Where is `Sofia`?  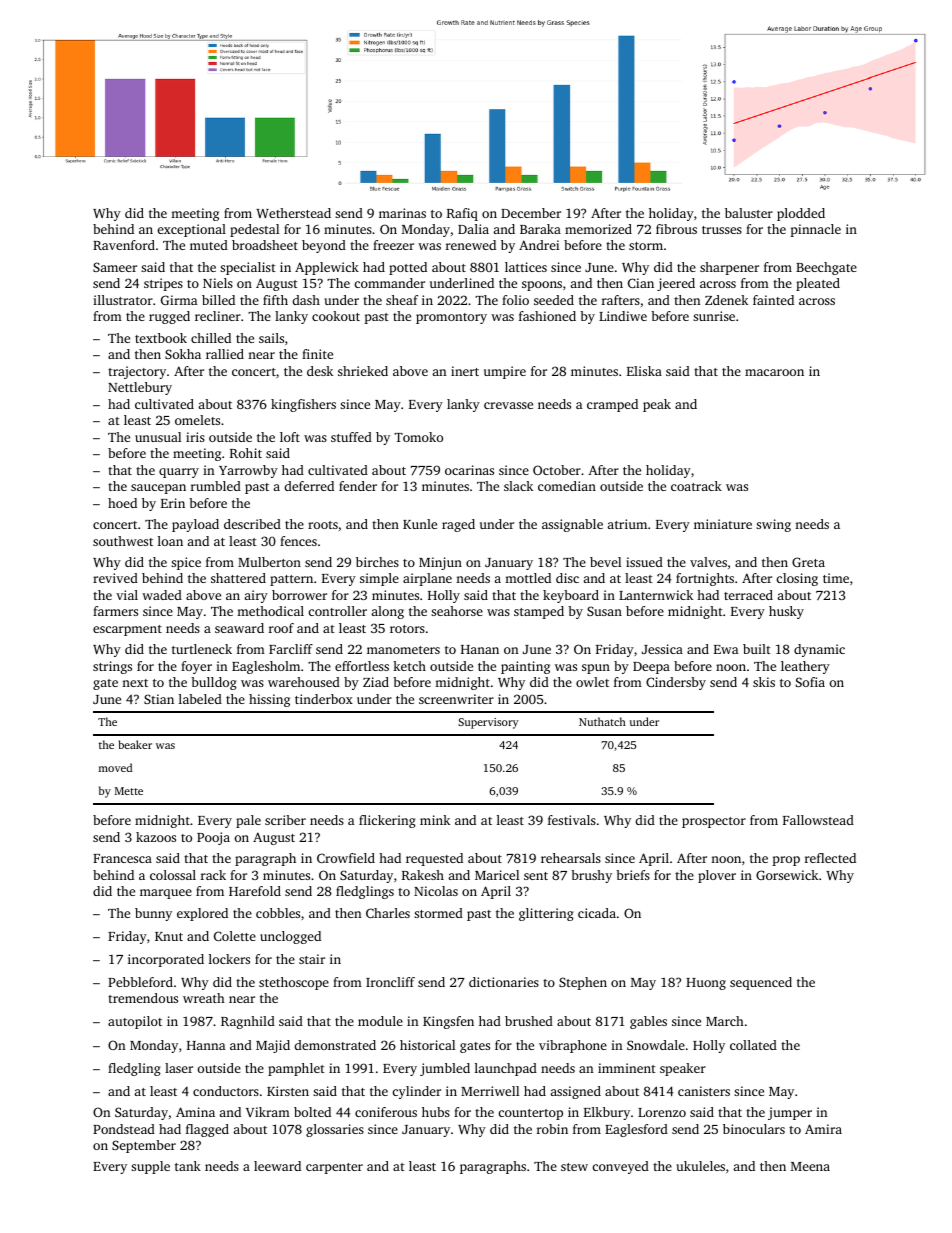 Sofia is located at coordinates (810, 682).
